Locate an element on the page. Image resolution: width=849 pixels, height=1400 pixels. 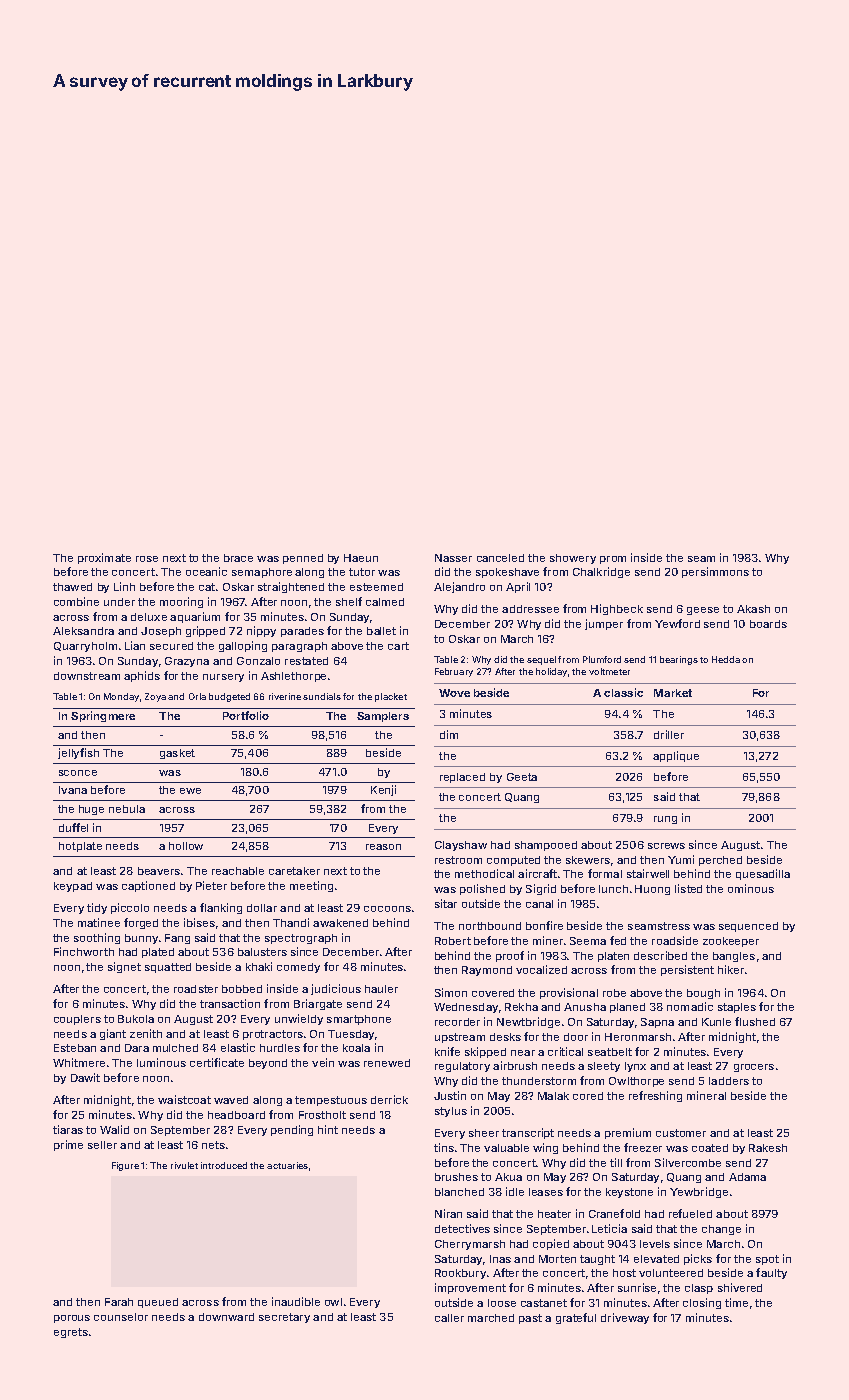
formal is located at coordinates (605, 873).
